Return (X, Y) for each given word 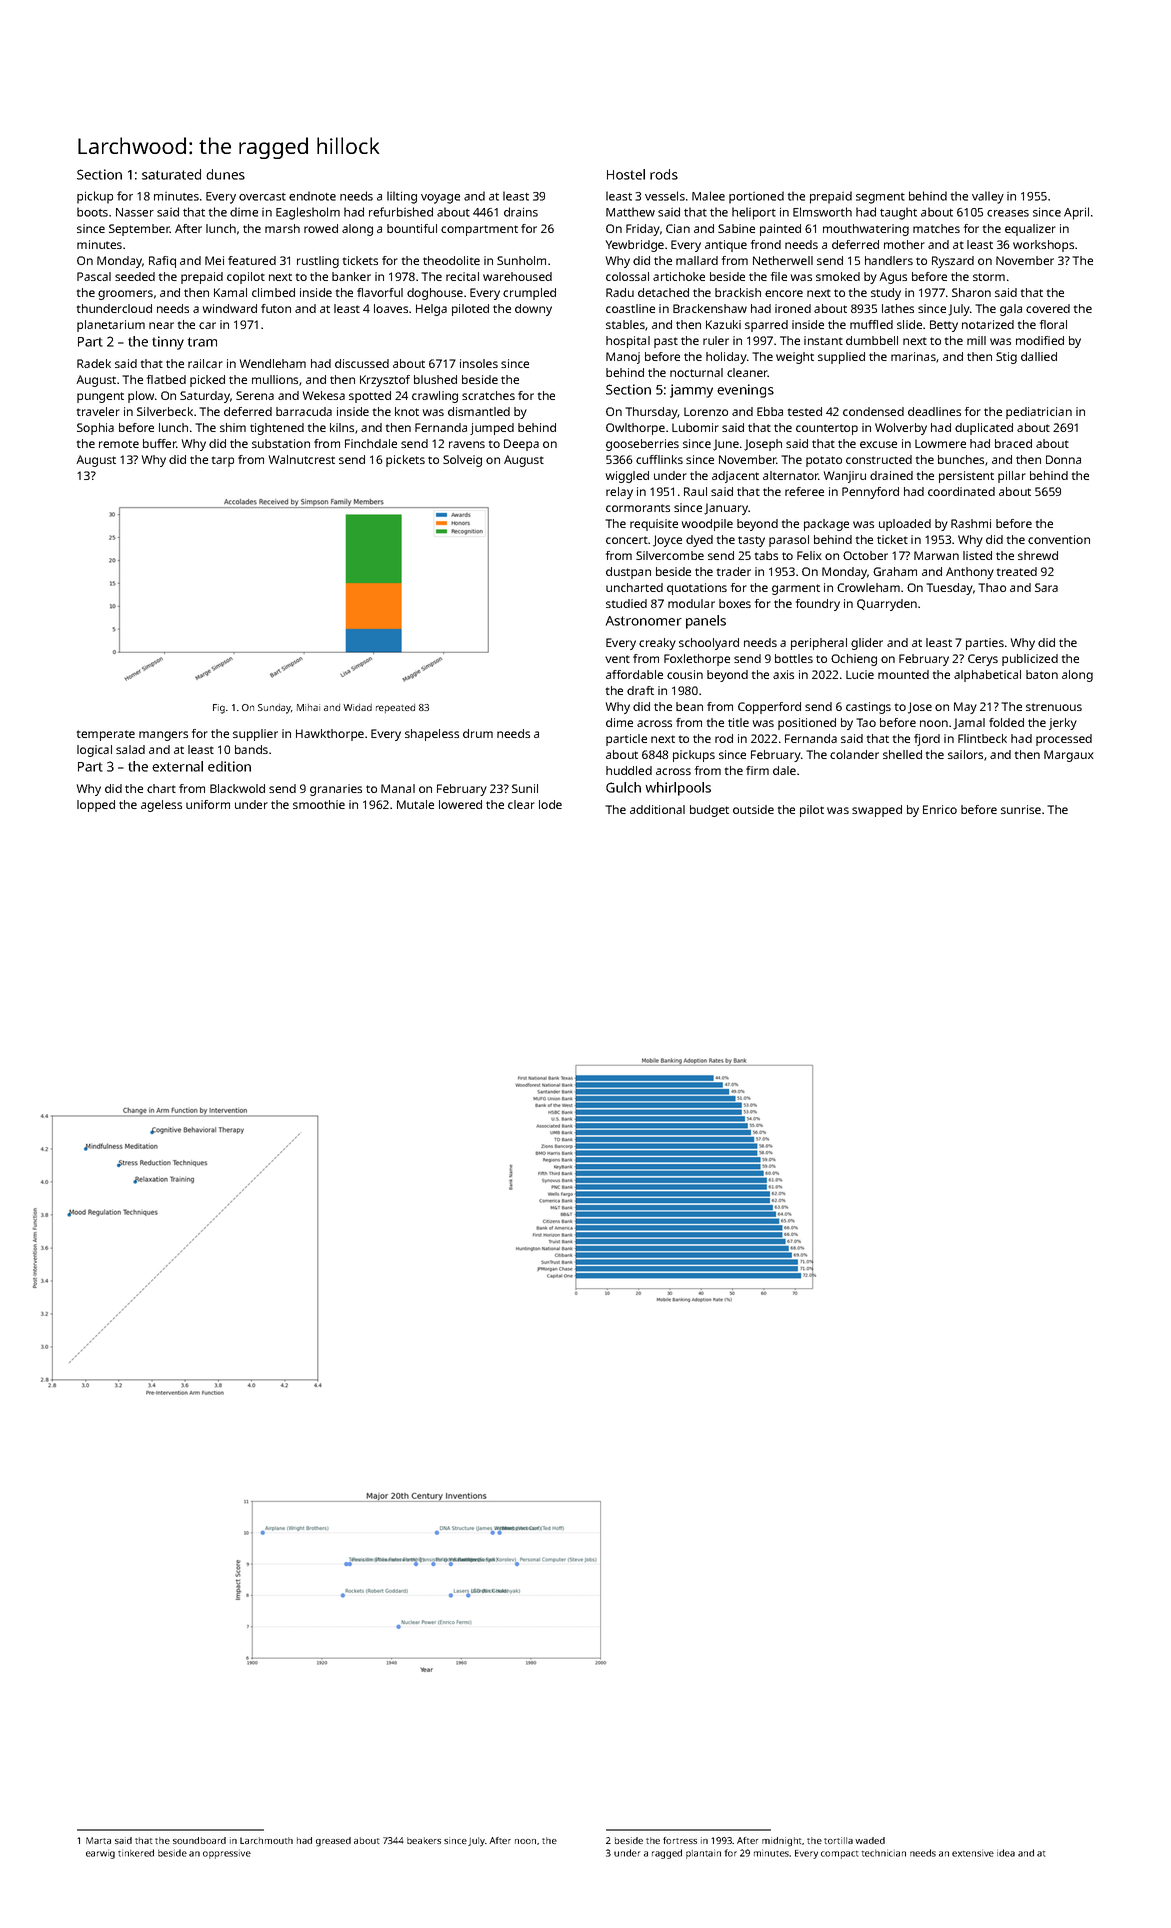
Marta (98, 1840)
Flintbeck (982, 738)
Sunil (525, 788)
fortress (680, 1840)
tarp (223, 461)
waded (870, 1840)
